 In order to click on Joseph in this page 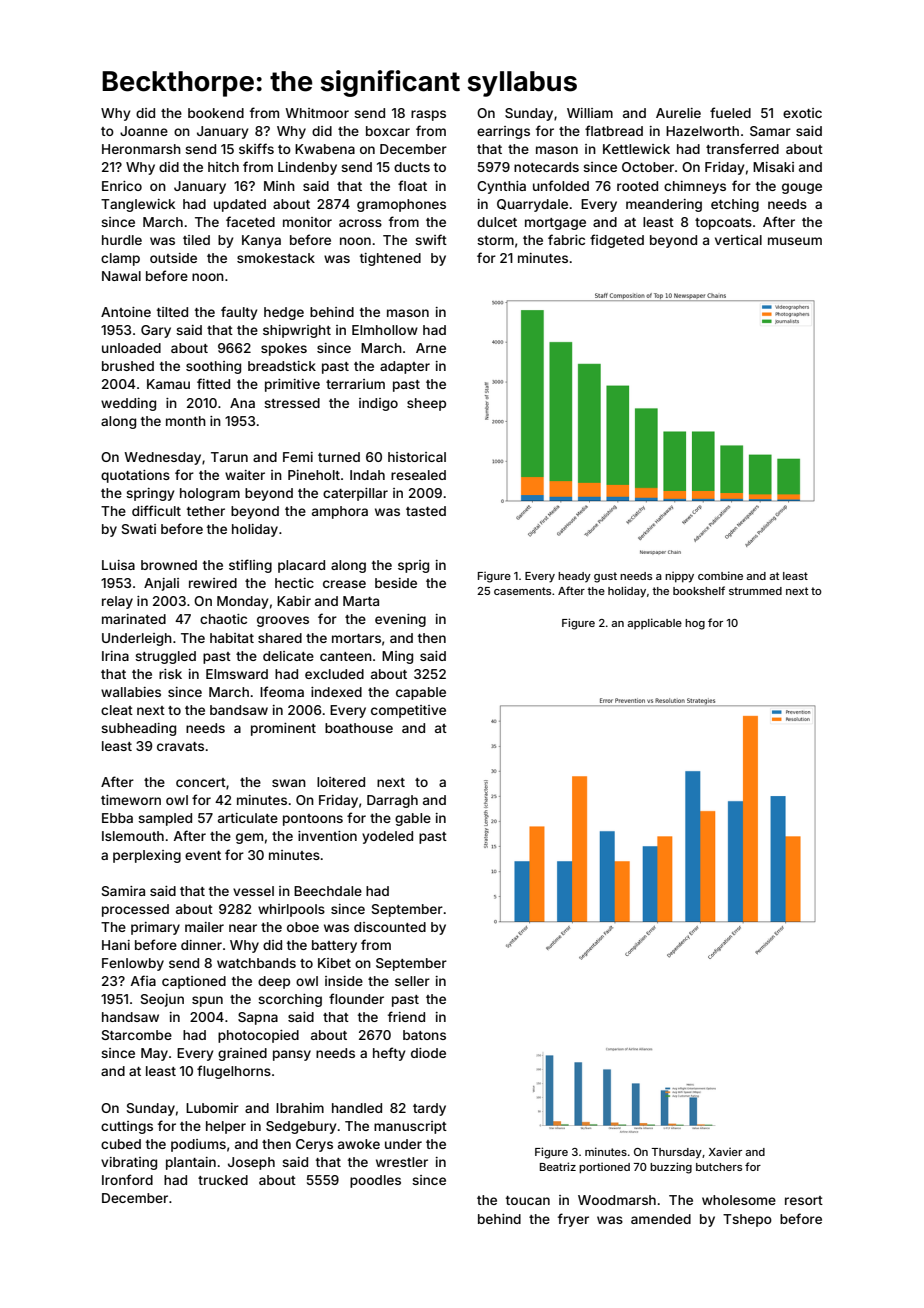, I will do `click(251, 1163)`.
